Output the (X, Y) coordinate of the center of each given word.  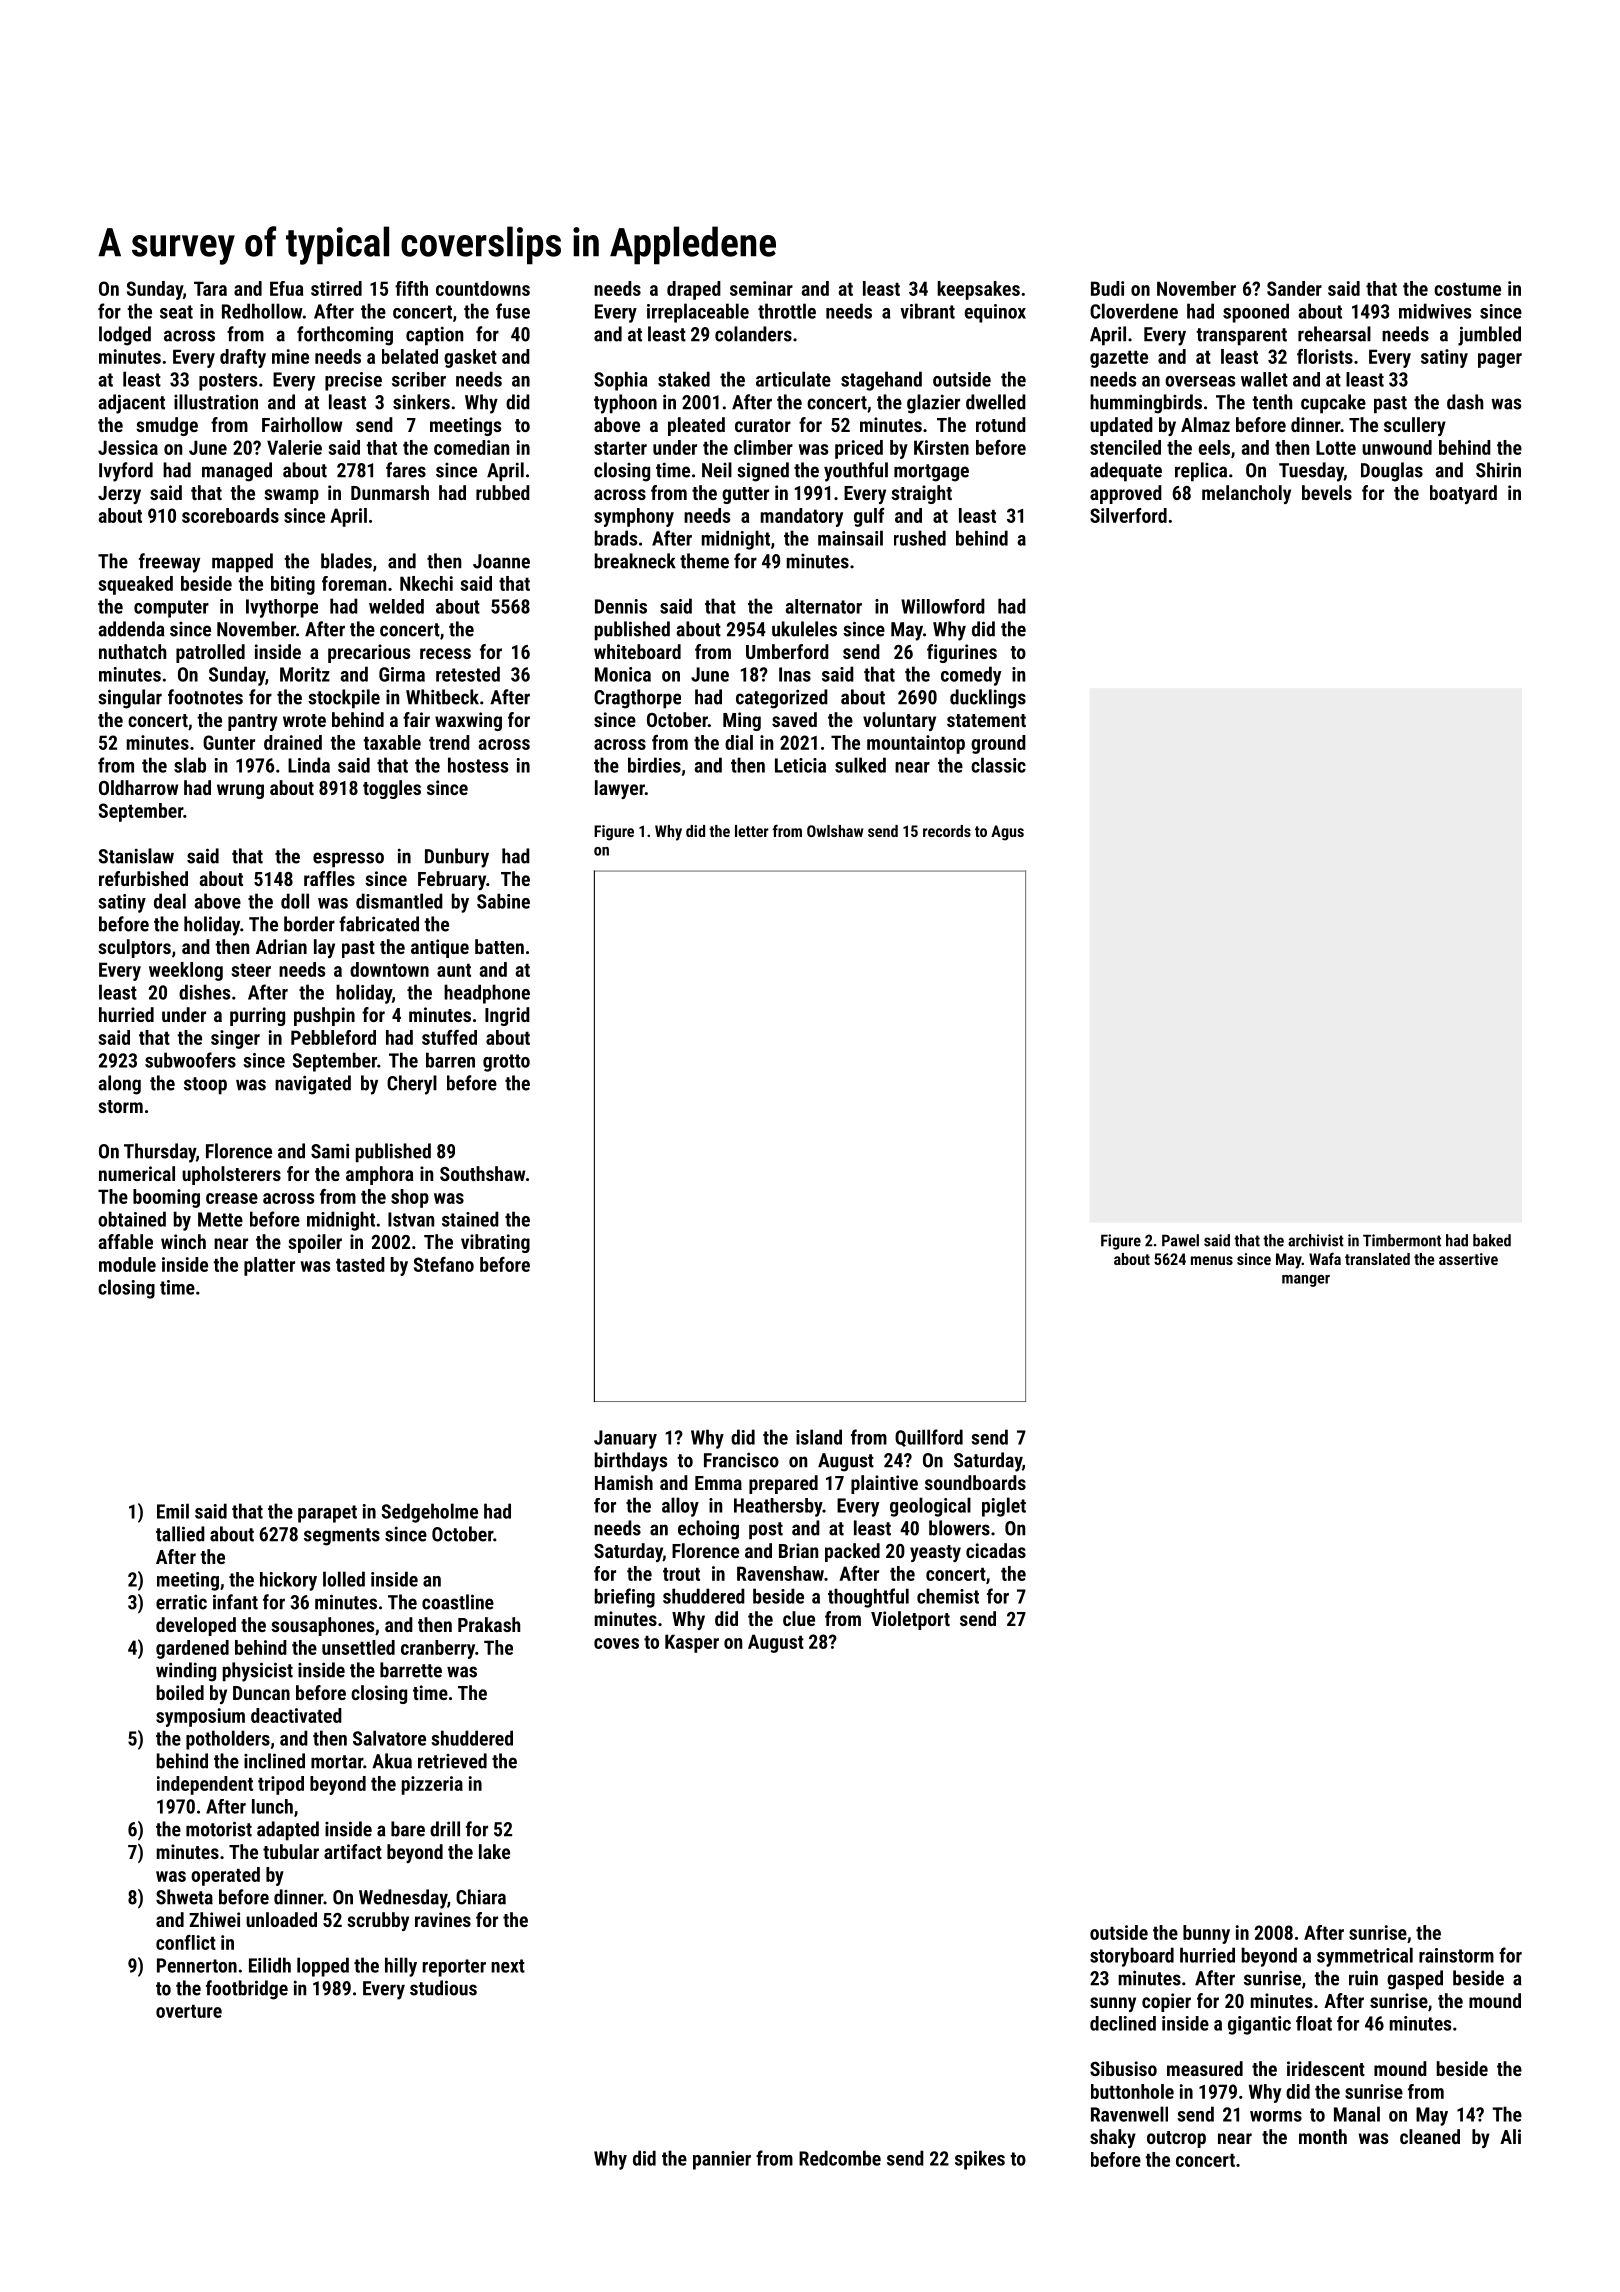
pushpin (324, 1016)
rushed (920, 538)
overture (189, 2011)
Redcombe (840, 2158)
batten (499, 946)
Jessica (128, 447)
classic (998, 765)
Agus (1007, 833)
